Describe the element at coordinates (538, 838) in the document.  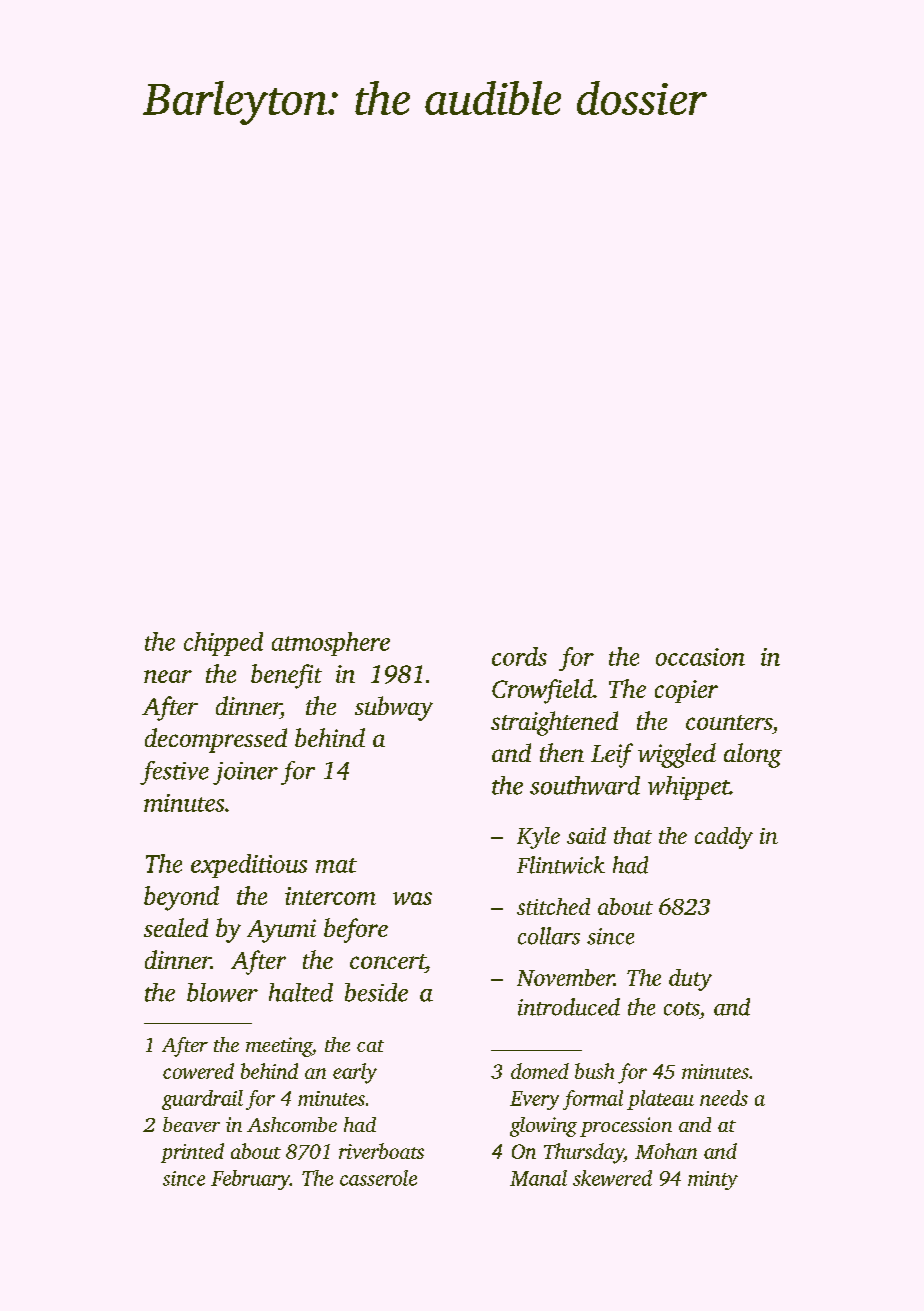
I see `Kyle` at that location.
